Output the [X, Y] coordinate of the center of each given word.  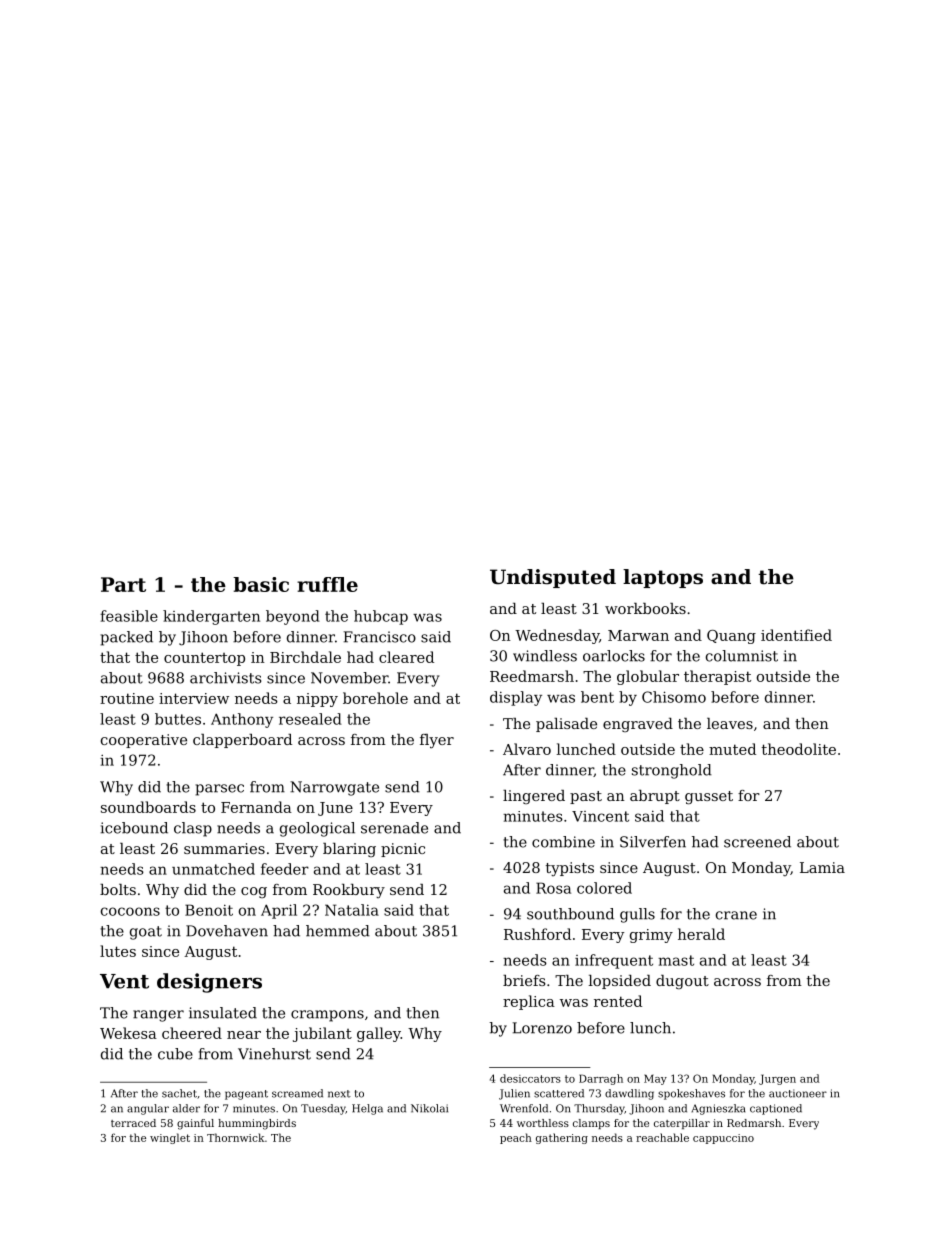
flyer [437, 741]
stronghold [672, 771]
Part [123, 584]
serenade [394, 828]
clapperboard [242, 741]
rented [618, 1001]
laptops [663, 578]
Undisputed [553, 578]
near [244, 1035]
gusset [709, 798]
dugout [682, 982]
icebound [134, 828]
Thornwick [236, 1137]
